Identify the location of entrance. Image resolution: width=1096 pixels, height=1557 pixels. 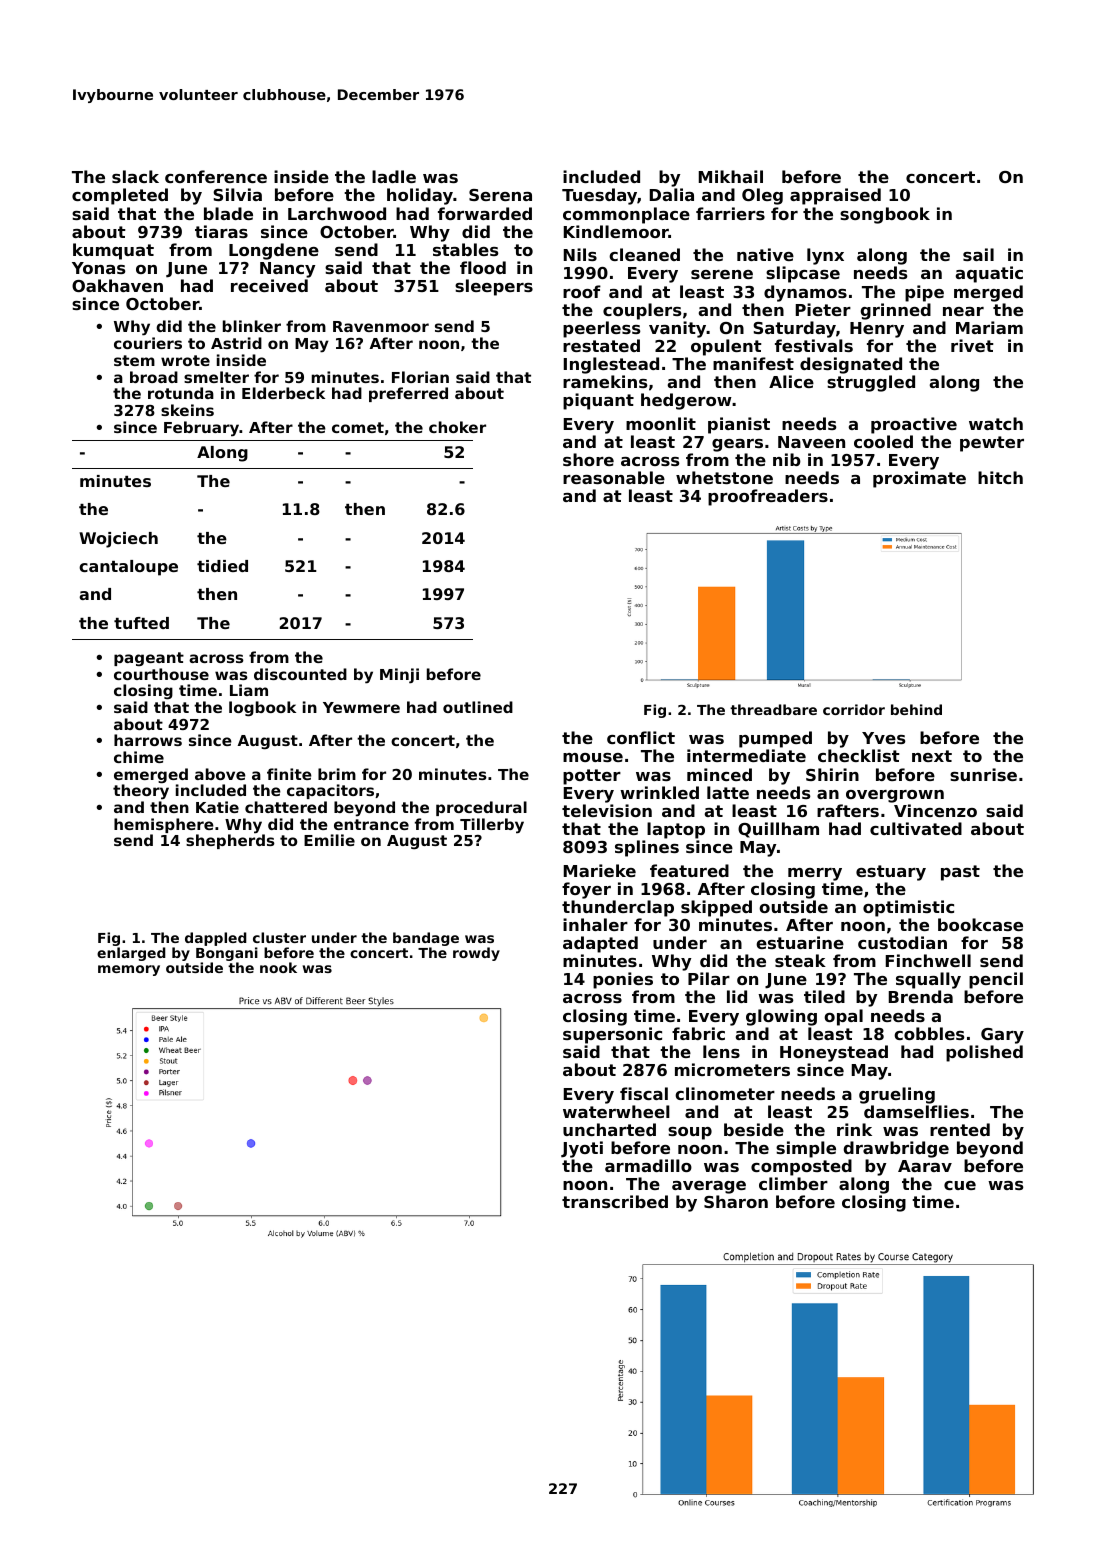
(371, 824).
